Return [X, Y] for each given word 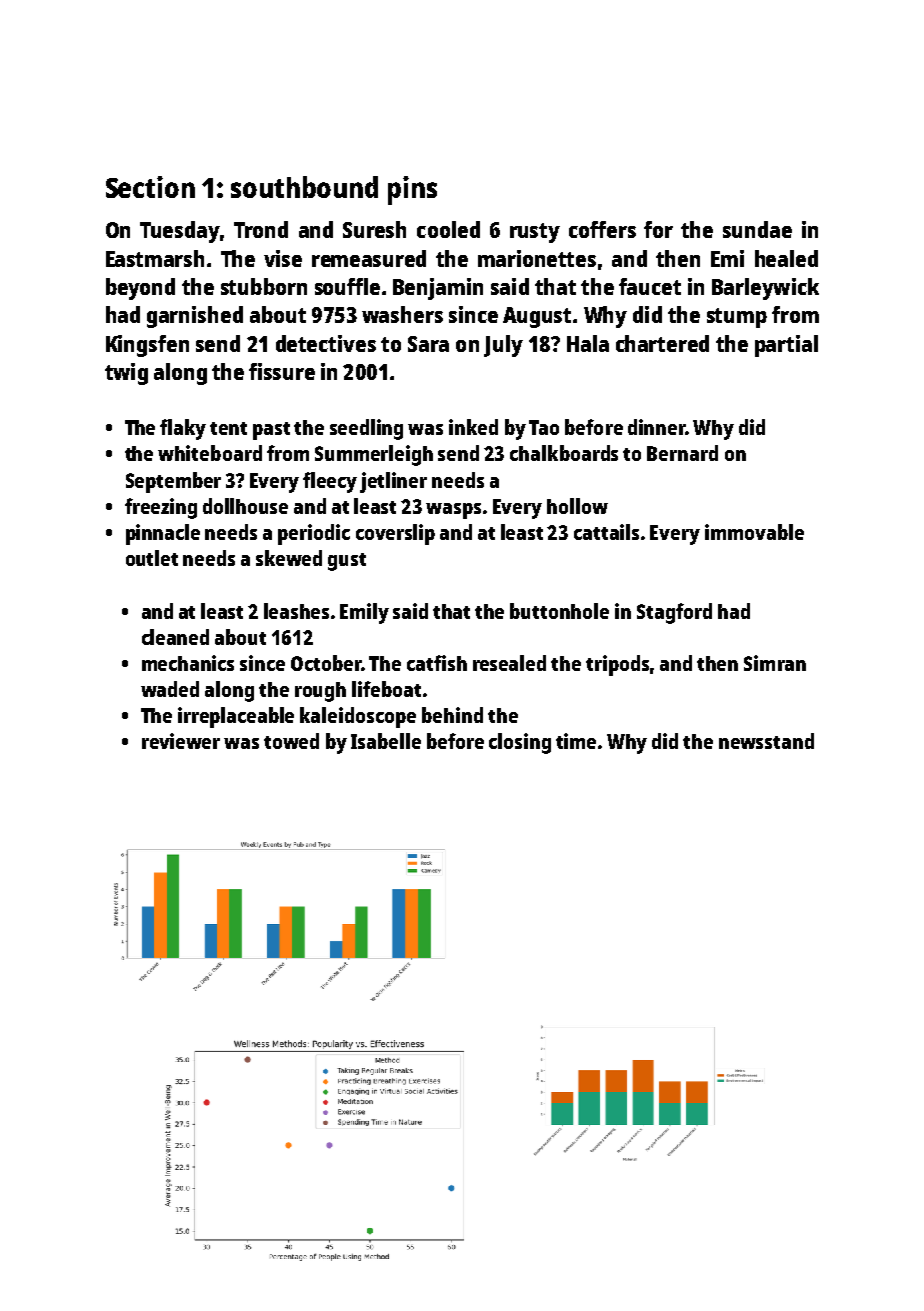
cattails [606, 532]
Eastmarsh [155, 258]
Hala [588, 343]
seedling [366, 429]
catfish [437, 663]
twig [126, 374]
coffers [602, 229]
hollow [577, 506]
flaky [183, 429]
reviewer [181, 741]
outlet [152, 558]
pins [412, 190]
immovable [754, 532]
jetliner [393, 482]
